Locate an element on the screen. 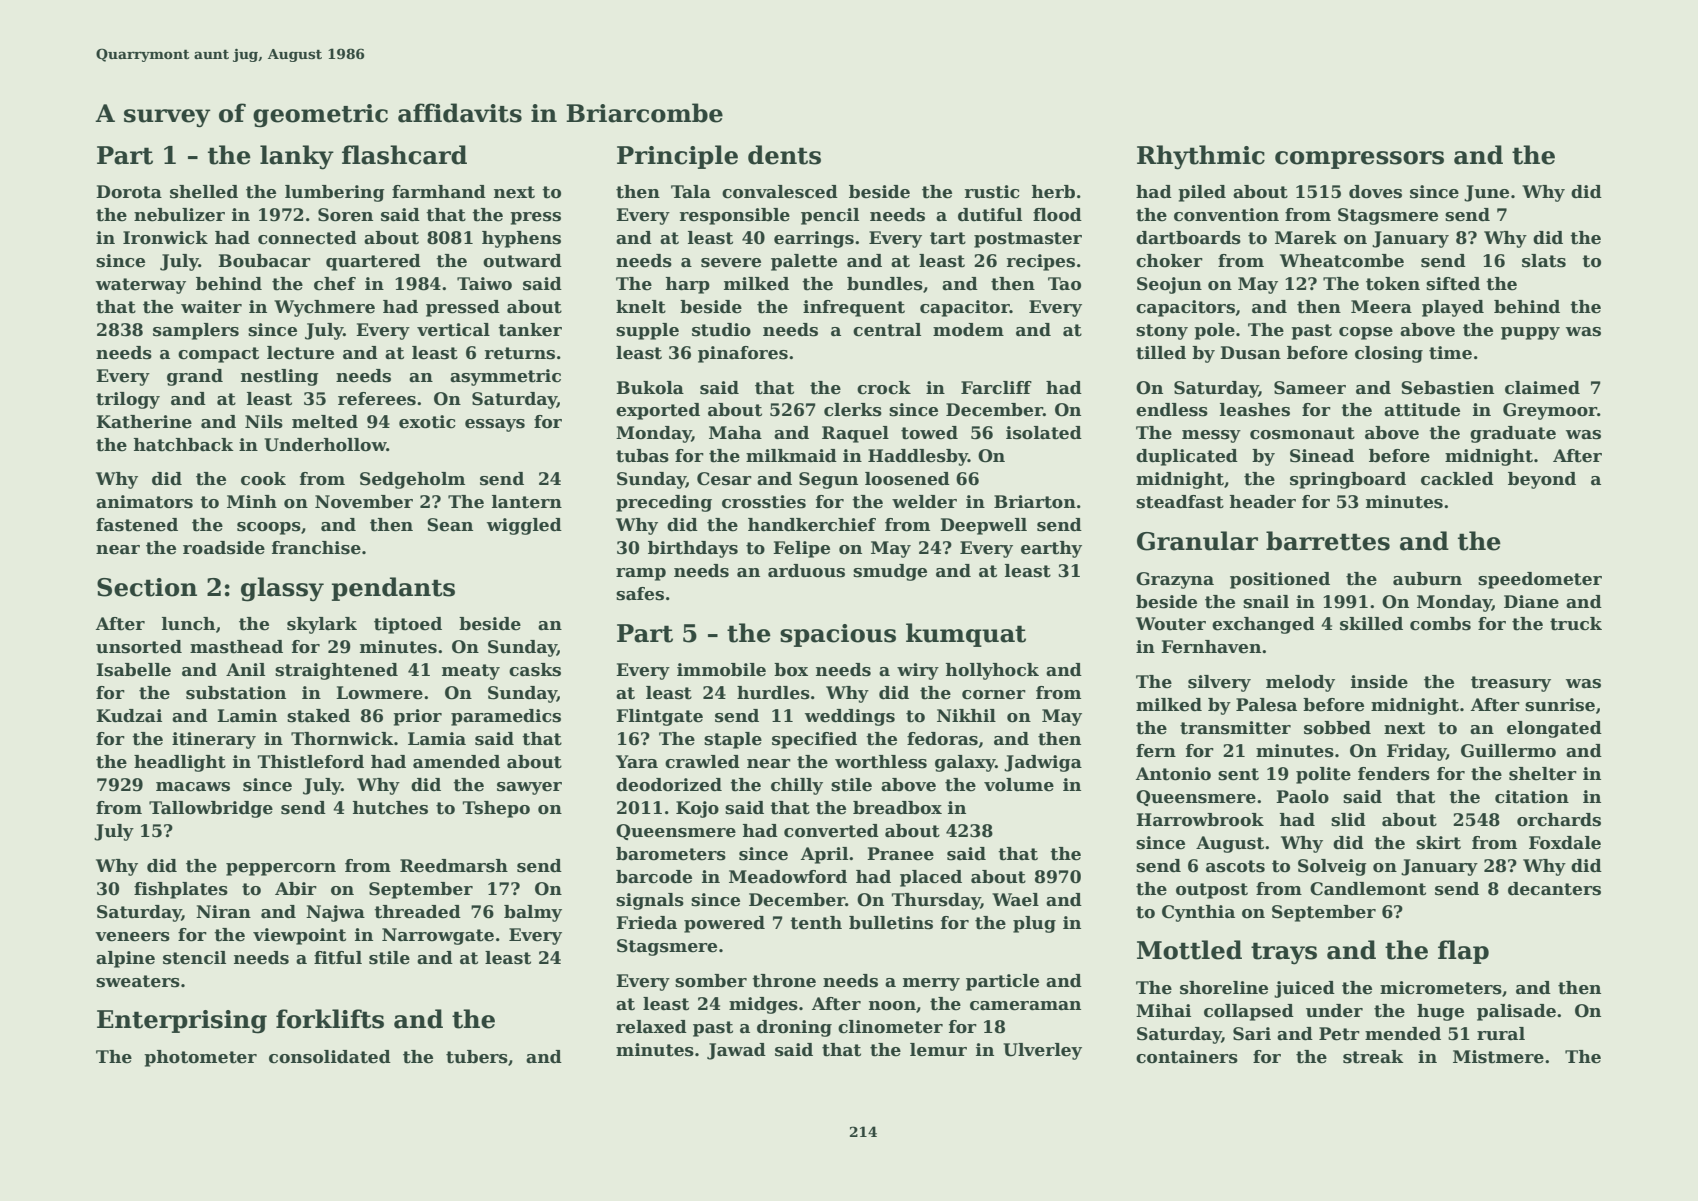 This screenshot has height=1201, width=1698. puppy is located at coordinates (1530, 333).
